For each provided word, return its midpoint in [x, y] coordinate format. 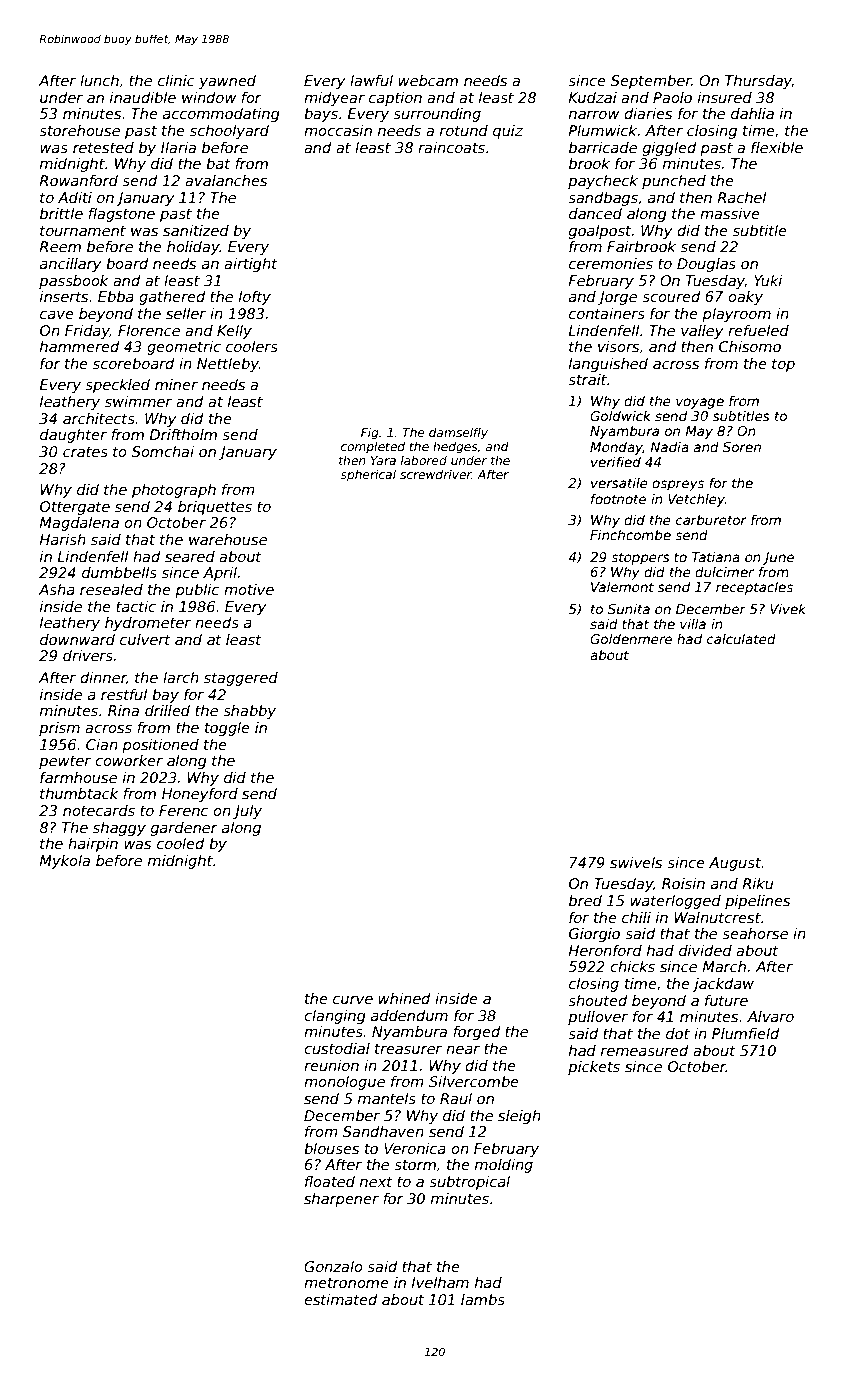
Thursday [758, 82]
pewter [65, 762]
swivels [636, 862]
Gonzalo [333, 1266]
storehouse [79, 130]
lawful [371, 80]
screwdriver [436, 474]
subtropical [469, 1183]
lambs [483, 1299]
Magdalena [79, 524]
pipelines [757, 902]
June [778, 558]
